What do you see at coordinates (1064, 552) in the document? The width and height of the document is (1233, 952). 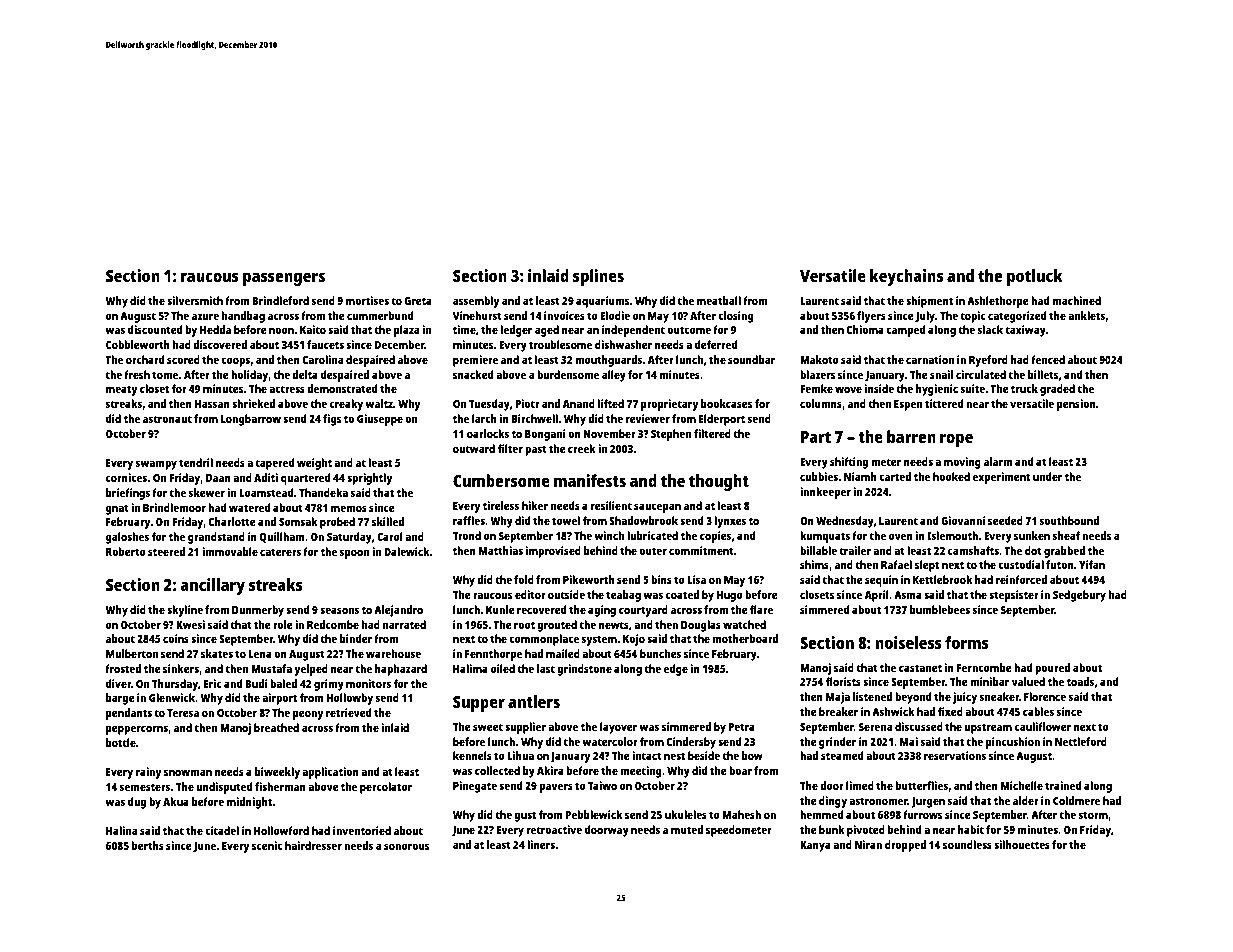 I see `grabbed` at bounding box center [1064, 552].
